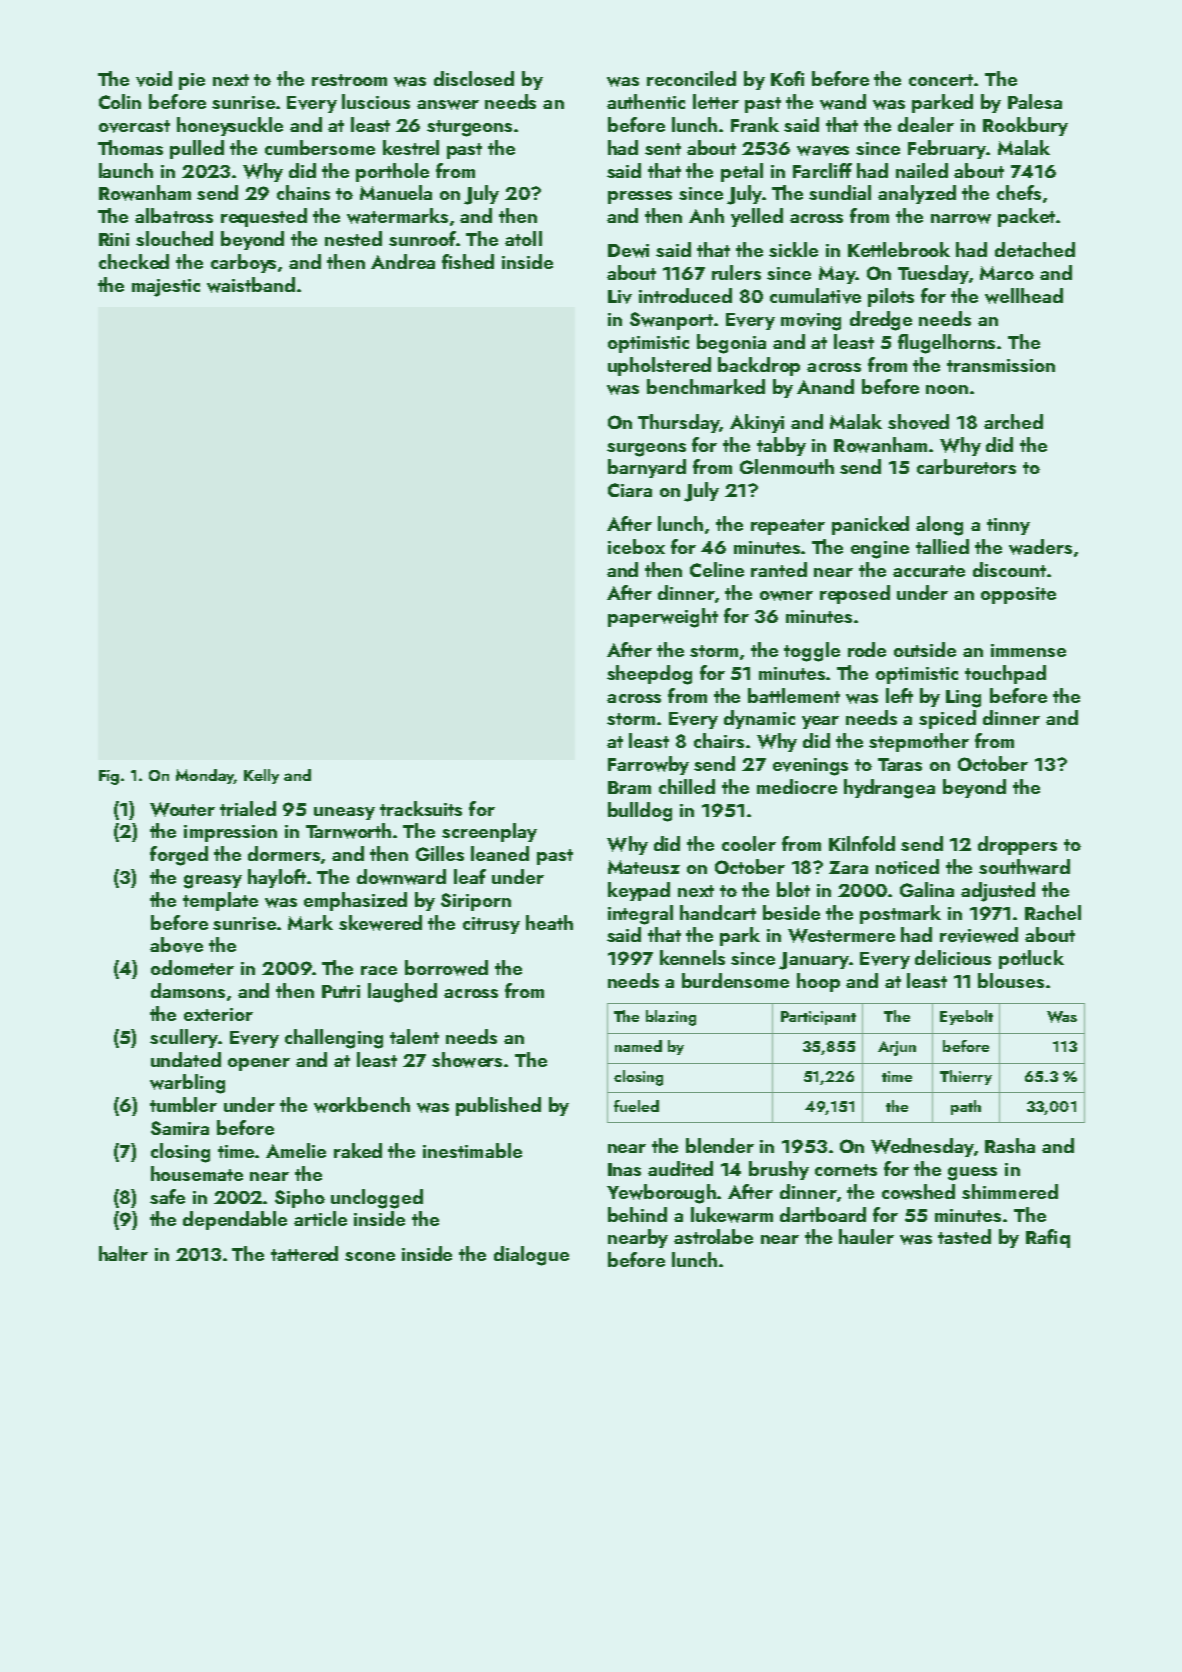 The image size is (1182, 1672). I want to click on burdensome, so click(735, 980).
